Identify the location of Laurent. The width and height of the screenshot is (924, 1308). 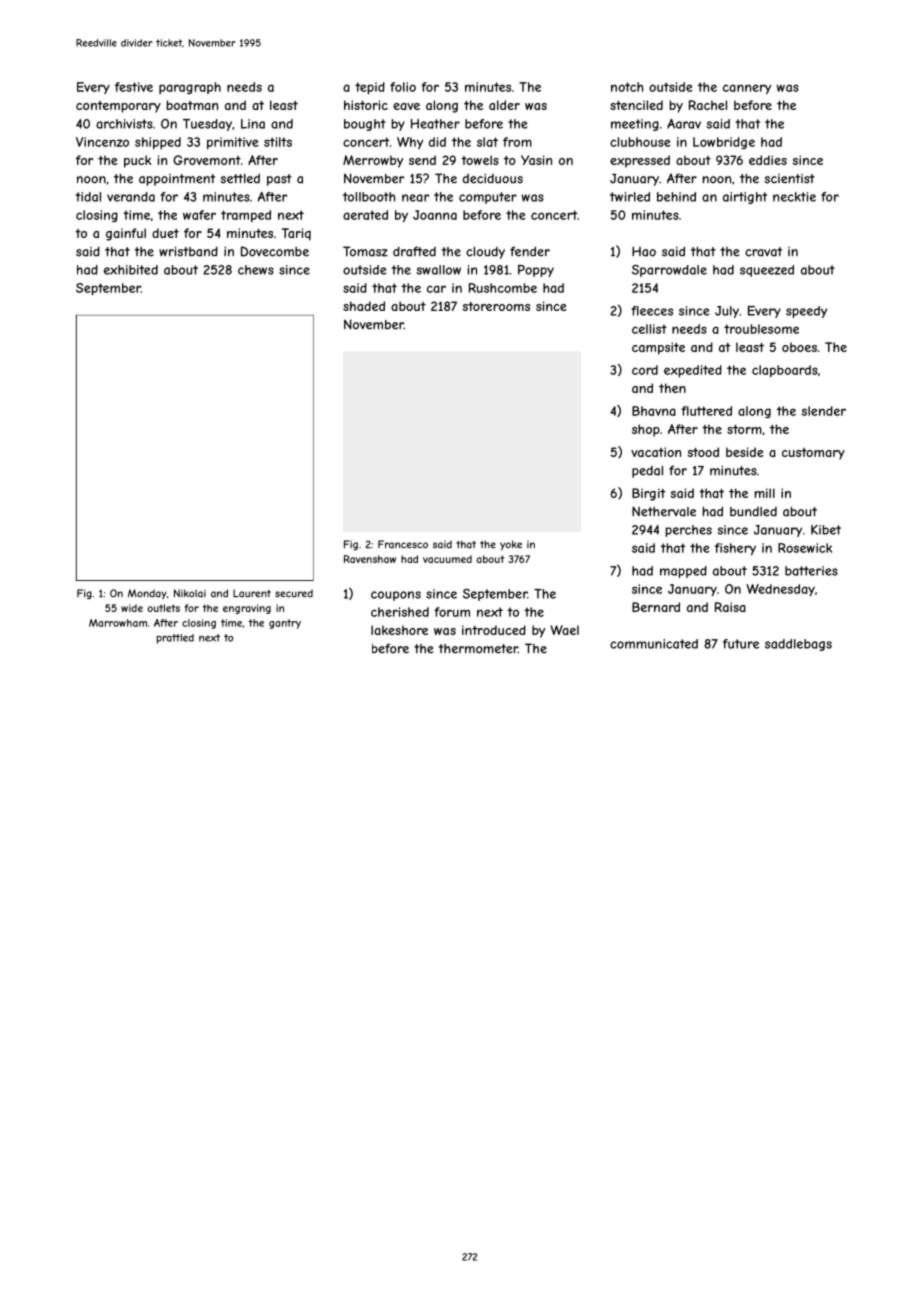
(252, 593).
